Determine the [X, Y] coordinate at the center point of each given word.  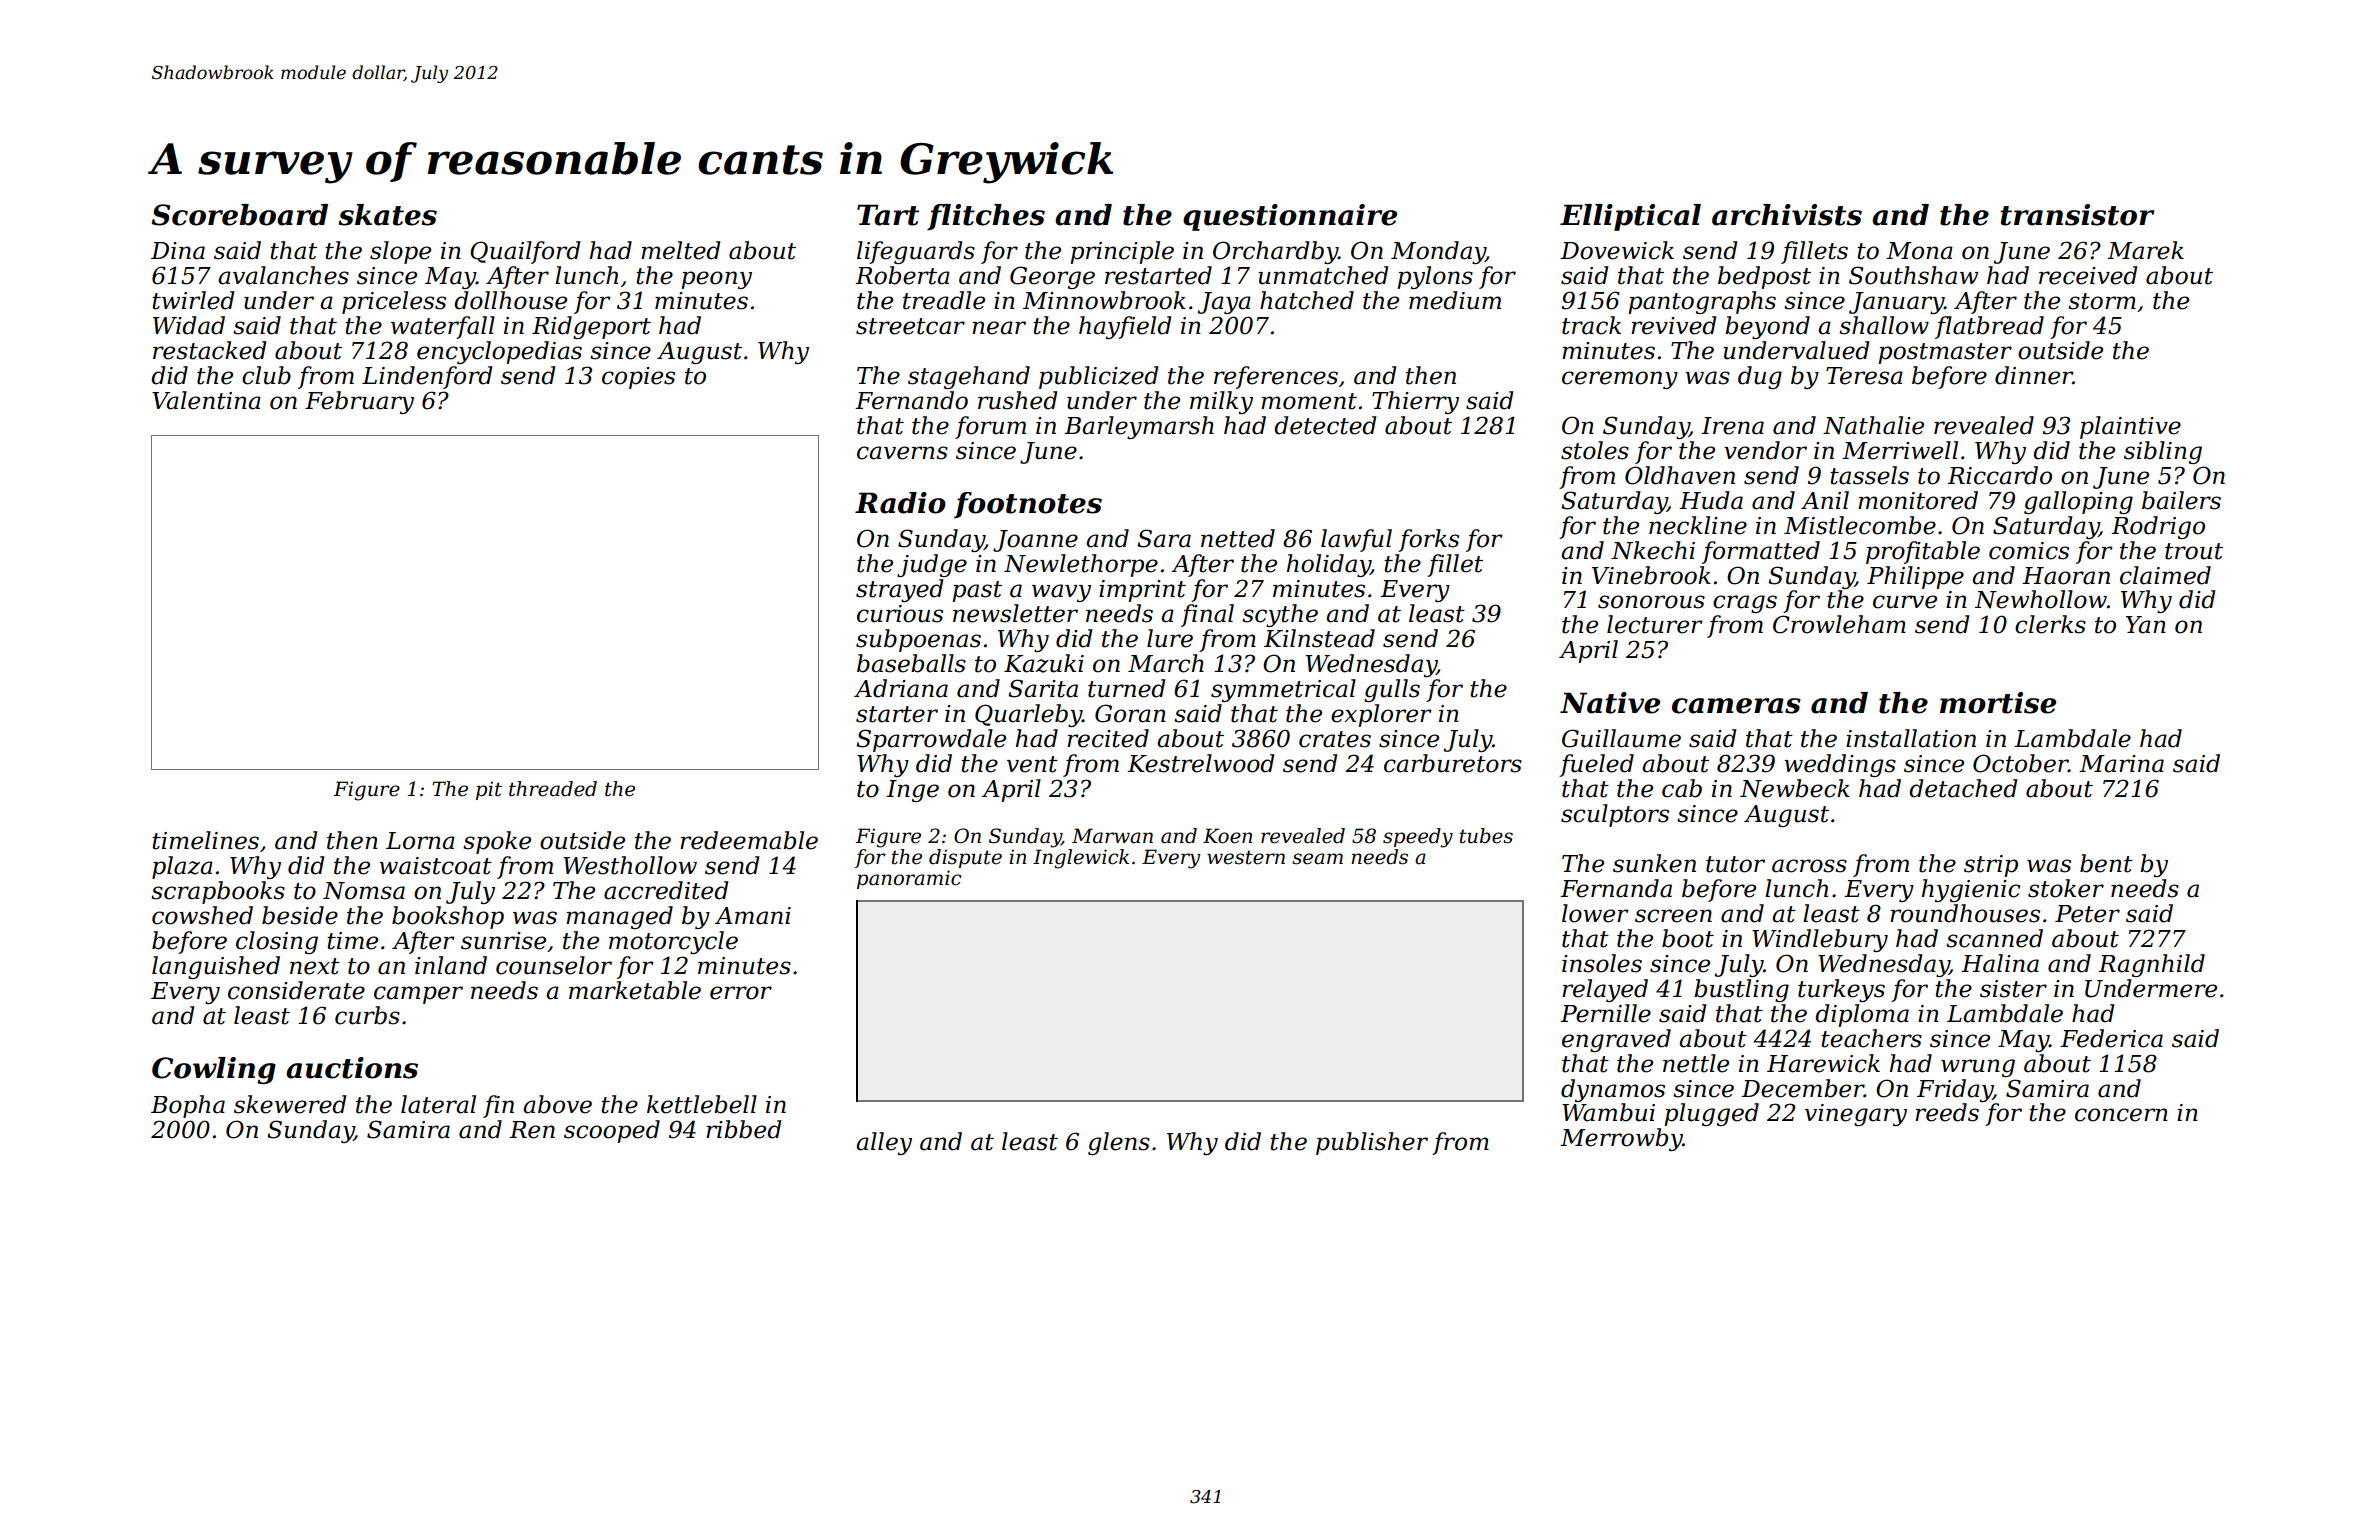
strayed [899, 590]
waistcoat [435, 866]
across [1809, 866]
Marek [2145, 250]
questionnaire [1290, 217]
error [741, 993]
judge [932, 565]
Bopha [188, 1106]
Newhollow [2041, 599]
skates [388, 215]
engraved [1616, 1040]
